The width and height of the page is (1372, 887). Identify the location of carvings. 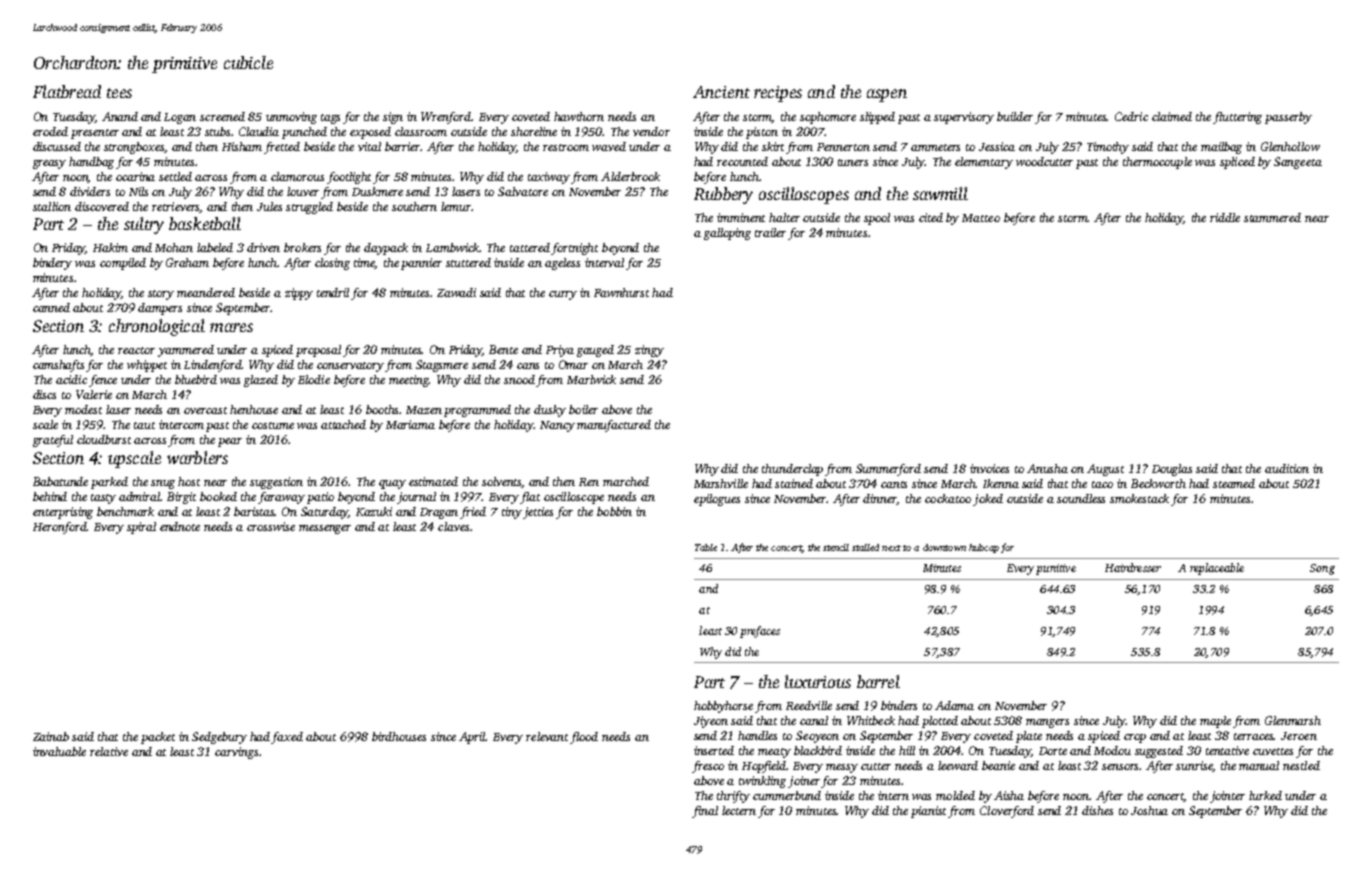
(236, 753).
